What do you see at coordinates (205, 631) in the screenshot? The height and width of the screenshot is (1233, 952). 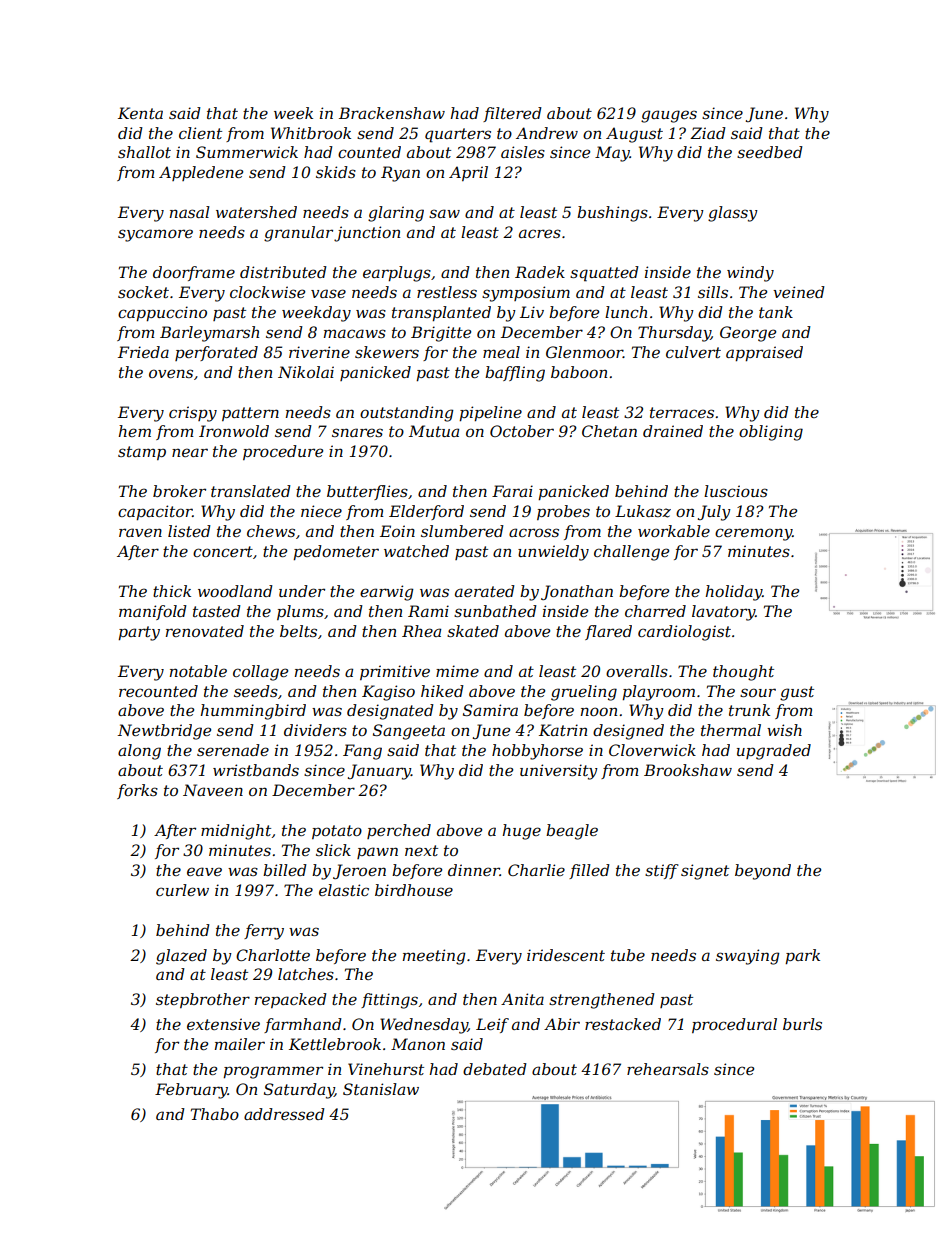 I see `renovated` at bounding box center [205, 631].
